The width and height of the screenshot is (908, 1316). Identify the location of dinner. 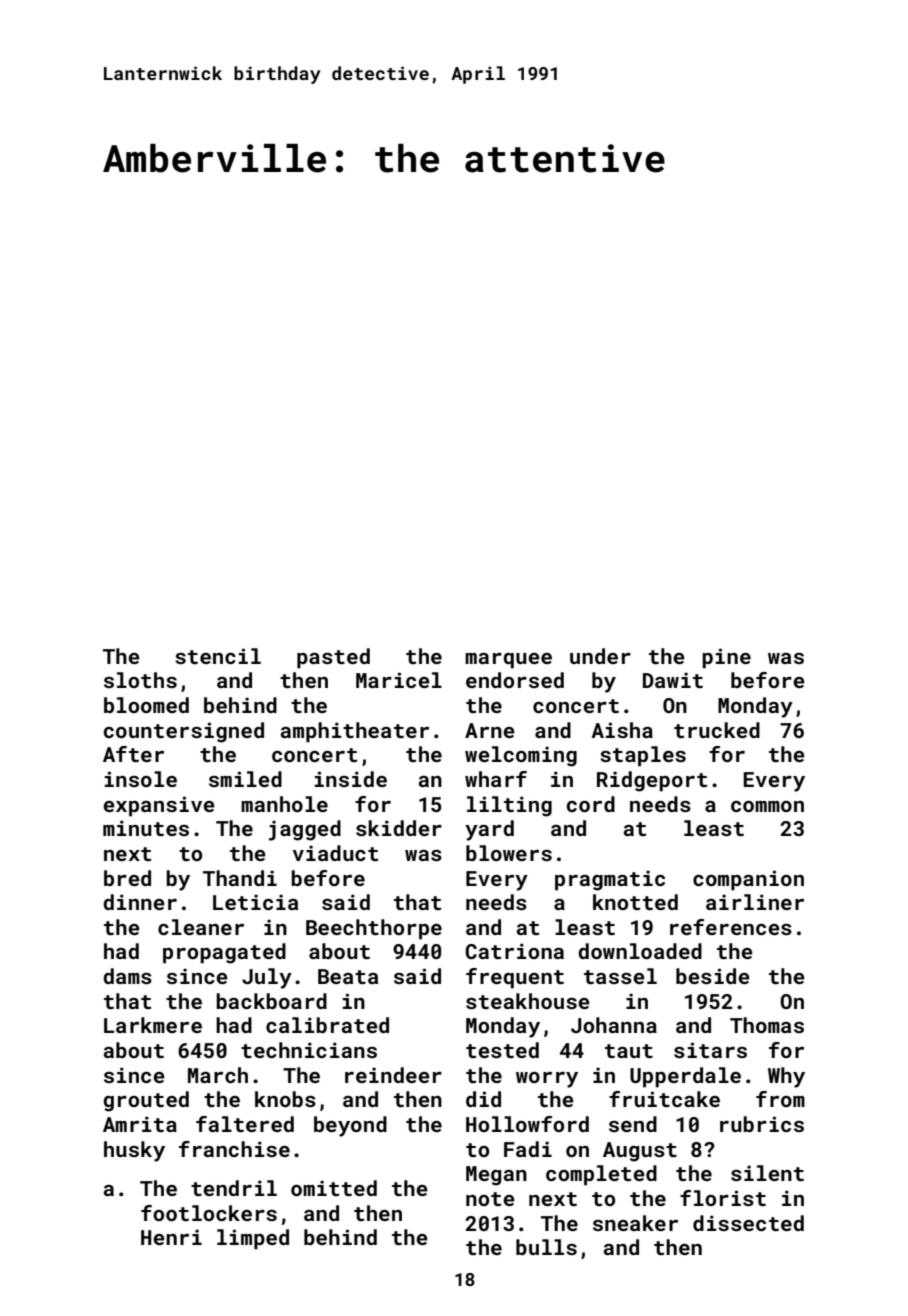
(140, 902).
